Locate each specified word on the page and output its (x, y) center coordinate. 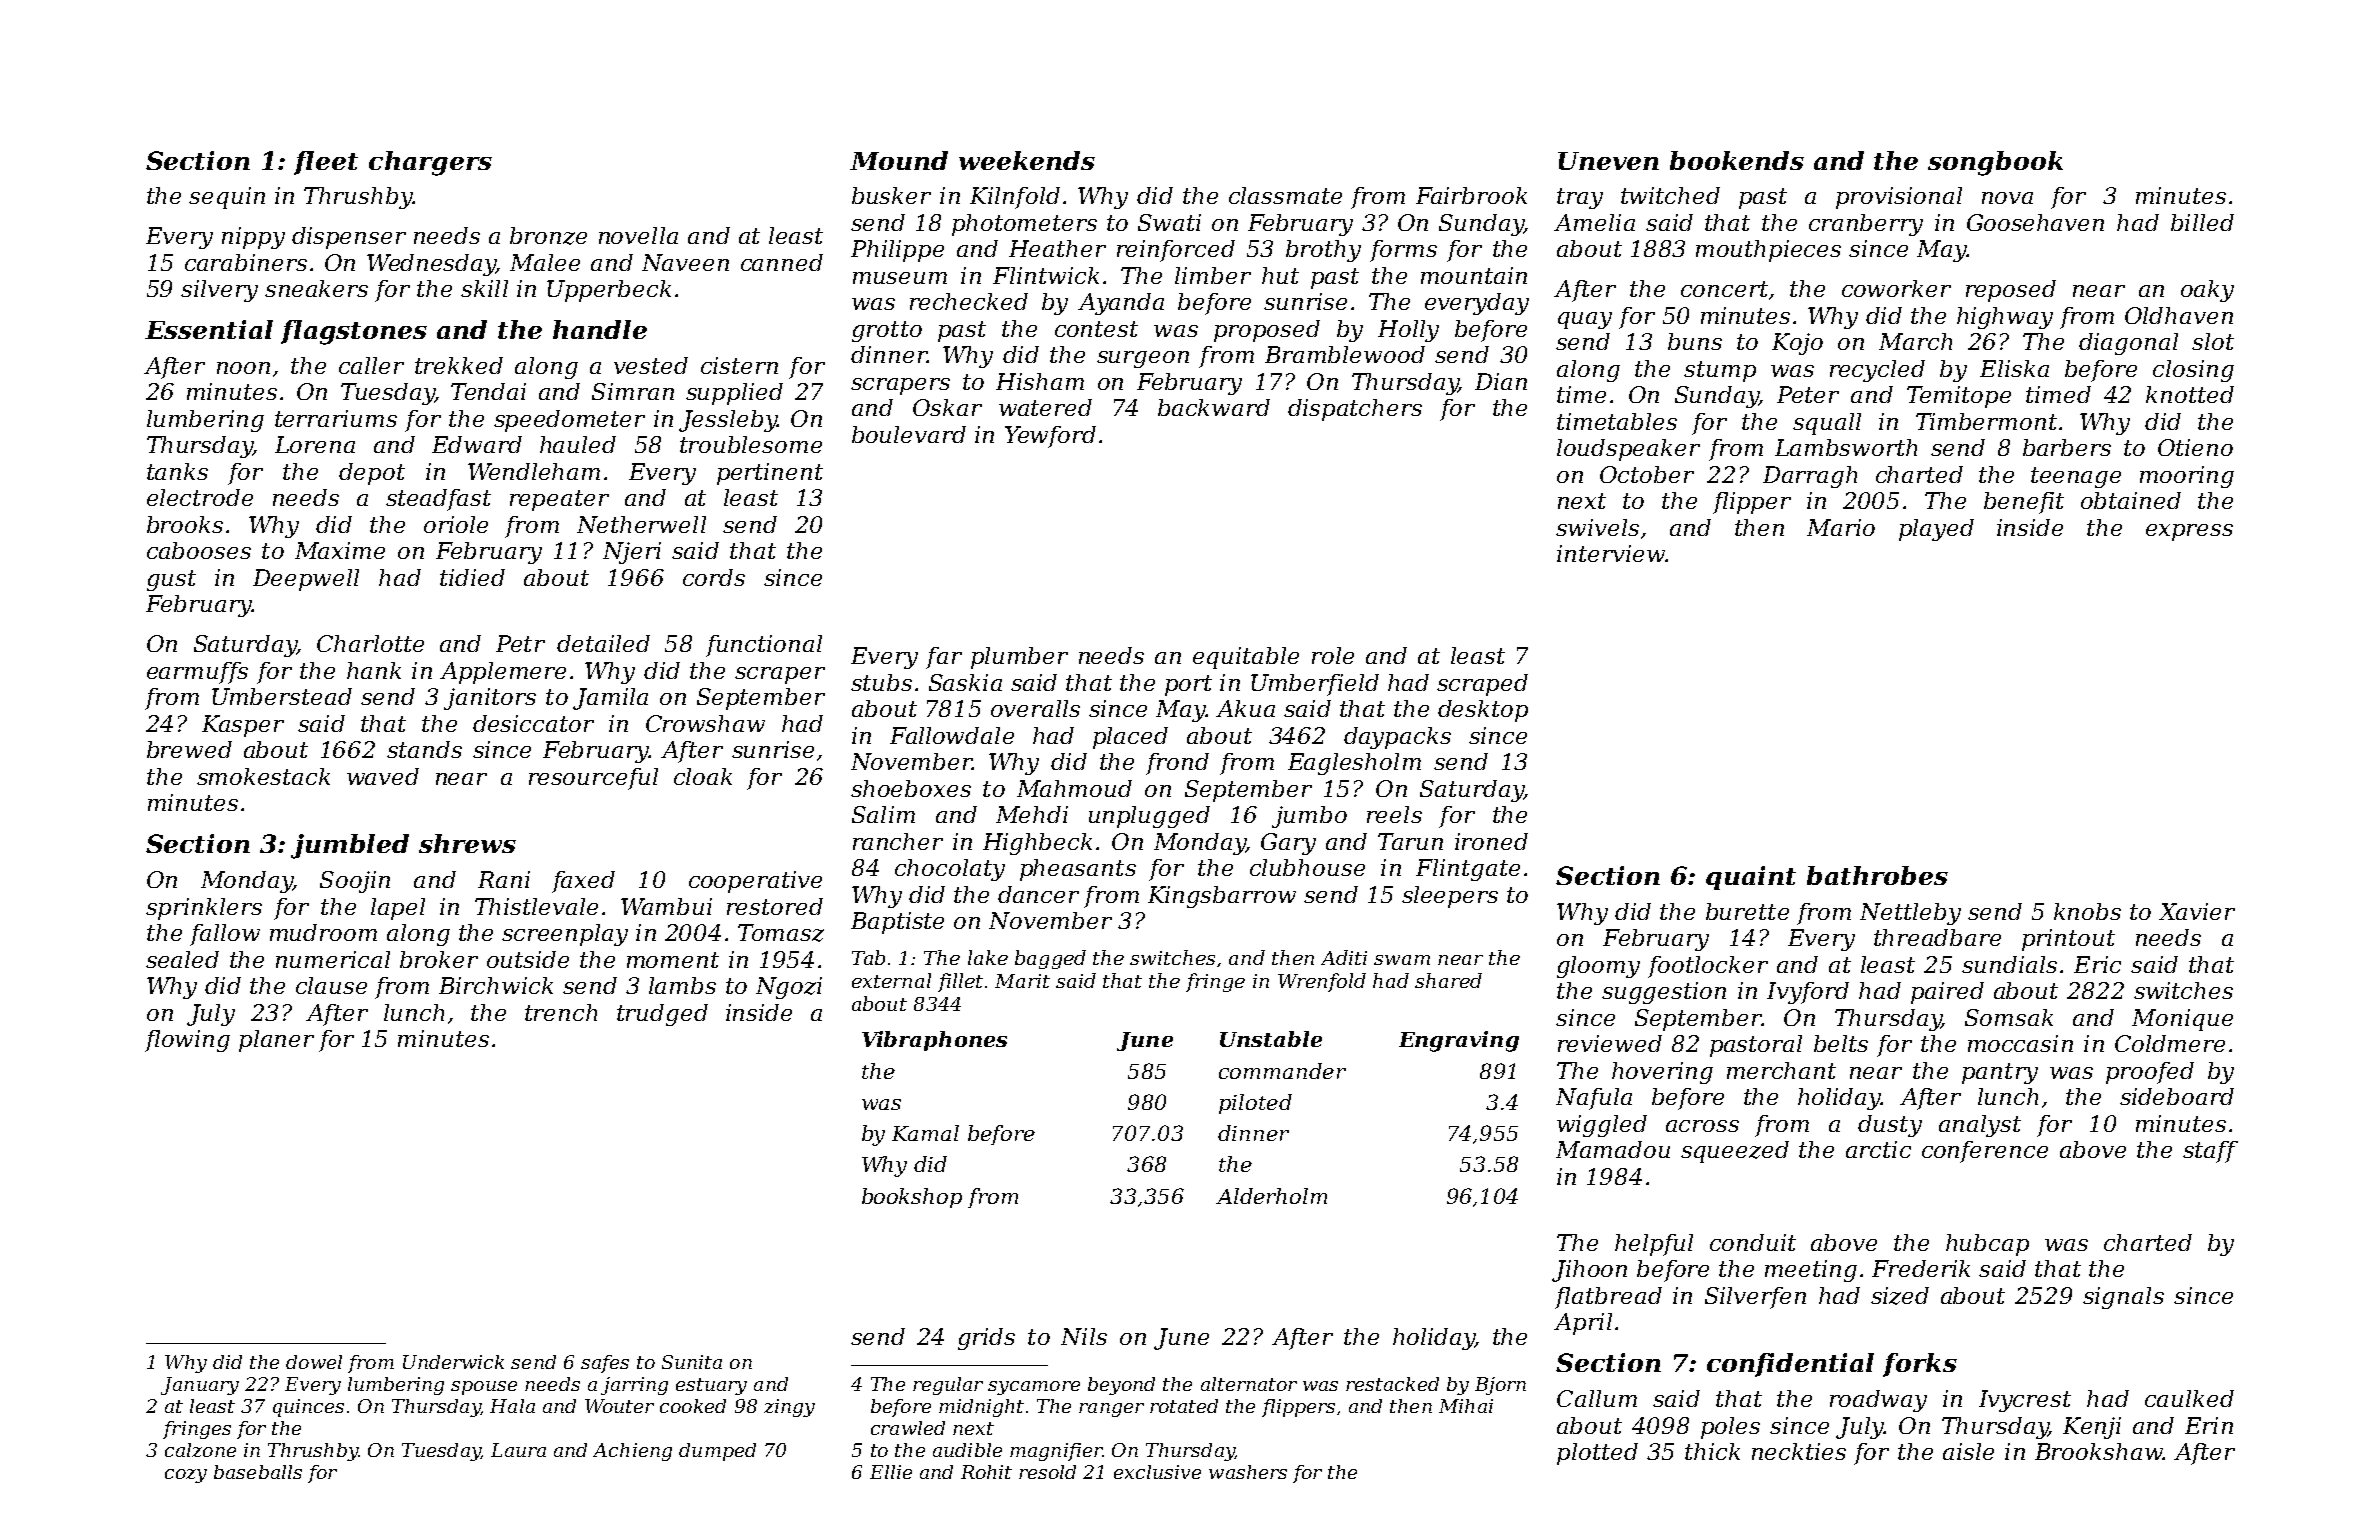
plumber (1019, 658)
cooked (693, 1406)
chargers (430, 163)
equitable (1246, 658)
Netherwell (641, 524)
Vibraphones (934, 1041)
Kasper (243, 726)
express (2189, 532)
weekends (1027, 160)
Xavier (2197, 911)
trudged (662, 1015)
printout (2068, 940)
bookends (1737, 160)
